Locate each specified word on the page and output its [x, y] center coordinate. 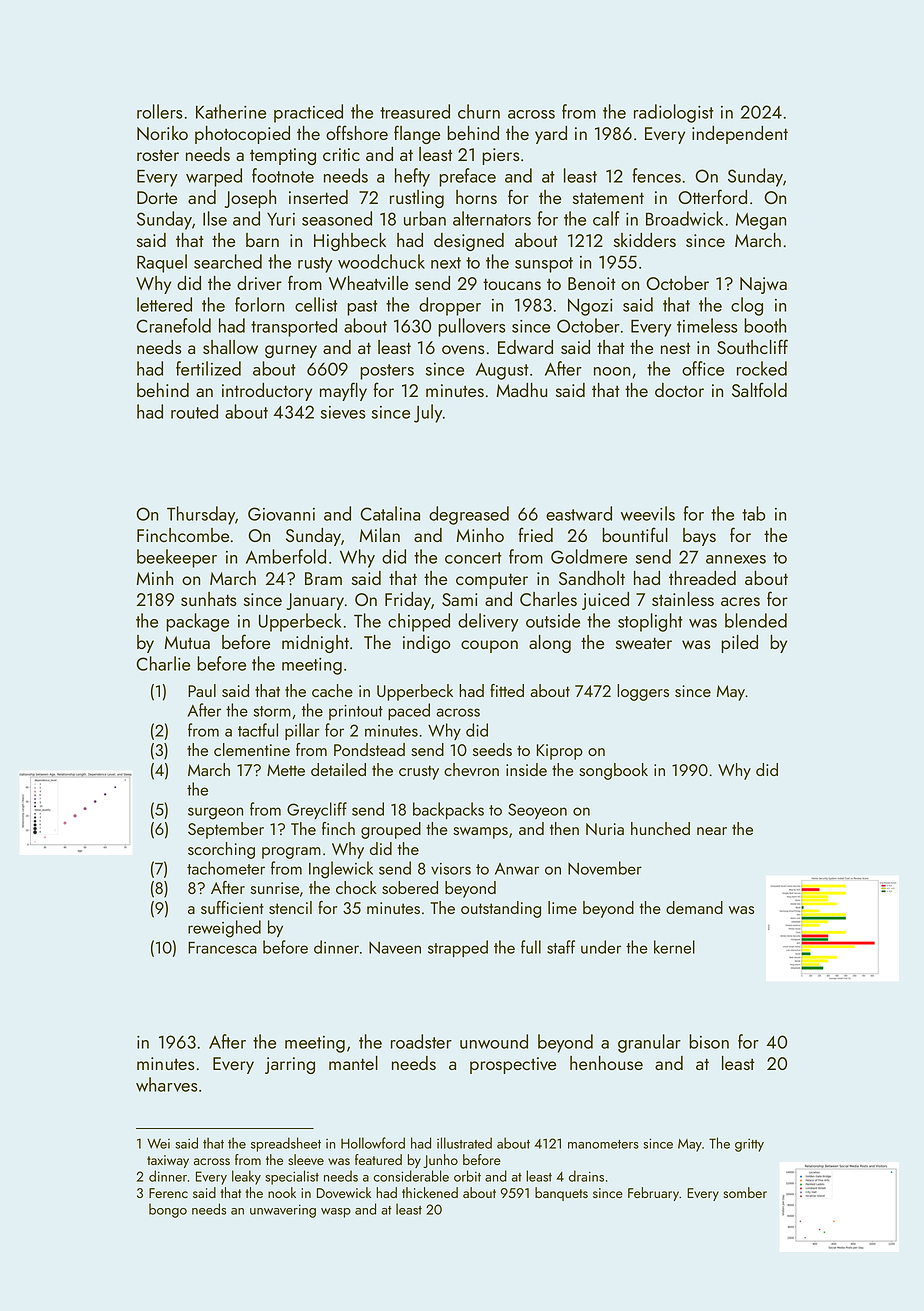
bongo [168, 1210]
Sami [460, 599]
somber [745, 1192]
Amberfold [286, 556]
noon [612, 371]
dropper [450, 306]
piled [739, 644]
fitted [507, 690]
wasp [336, 1213]
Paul [202, 690]
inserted [318, 197]
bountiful [635, 534]
